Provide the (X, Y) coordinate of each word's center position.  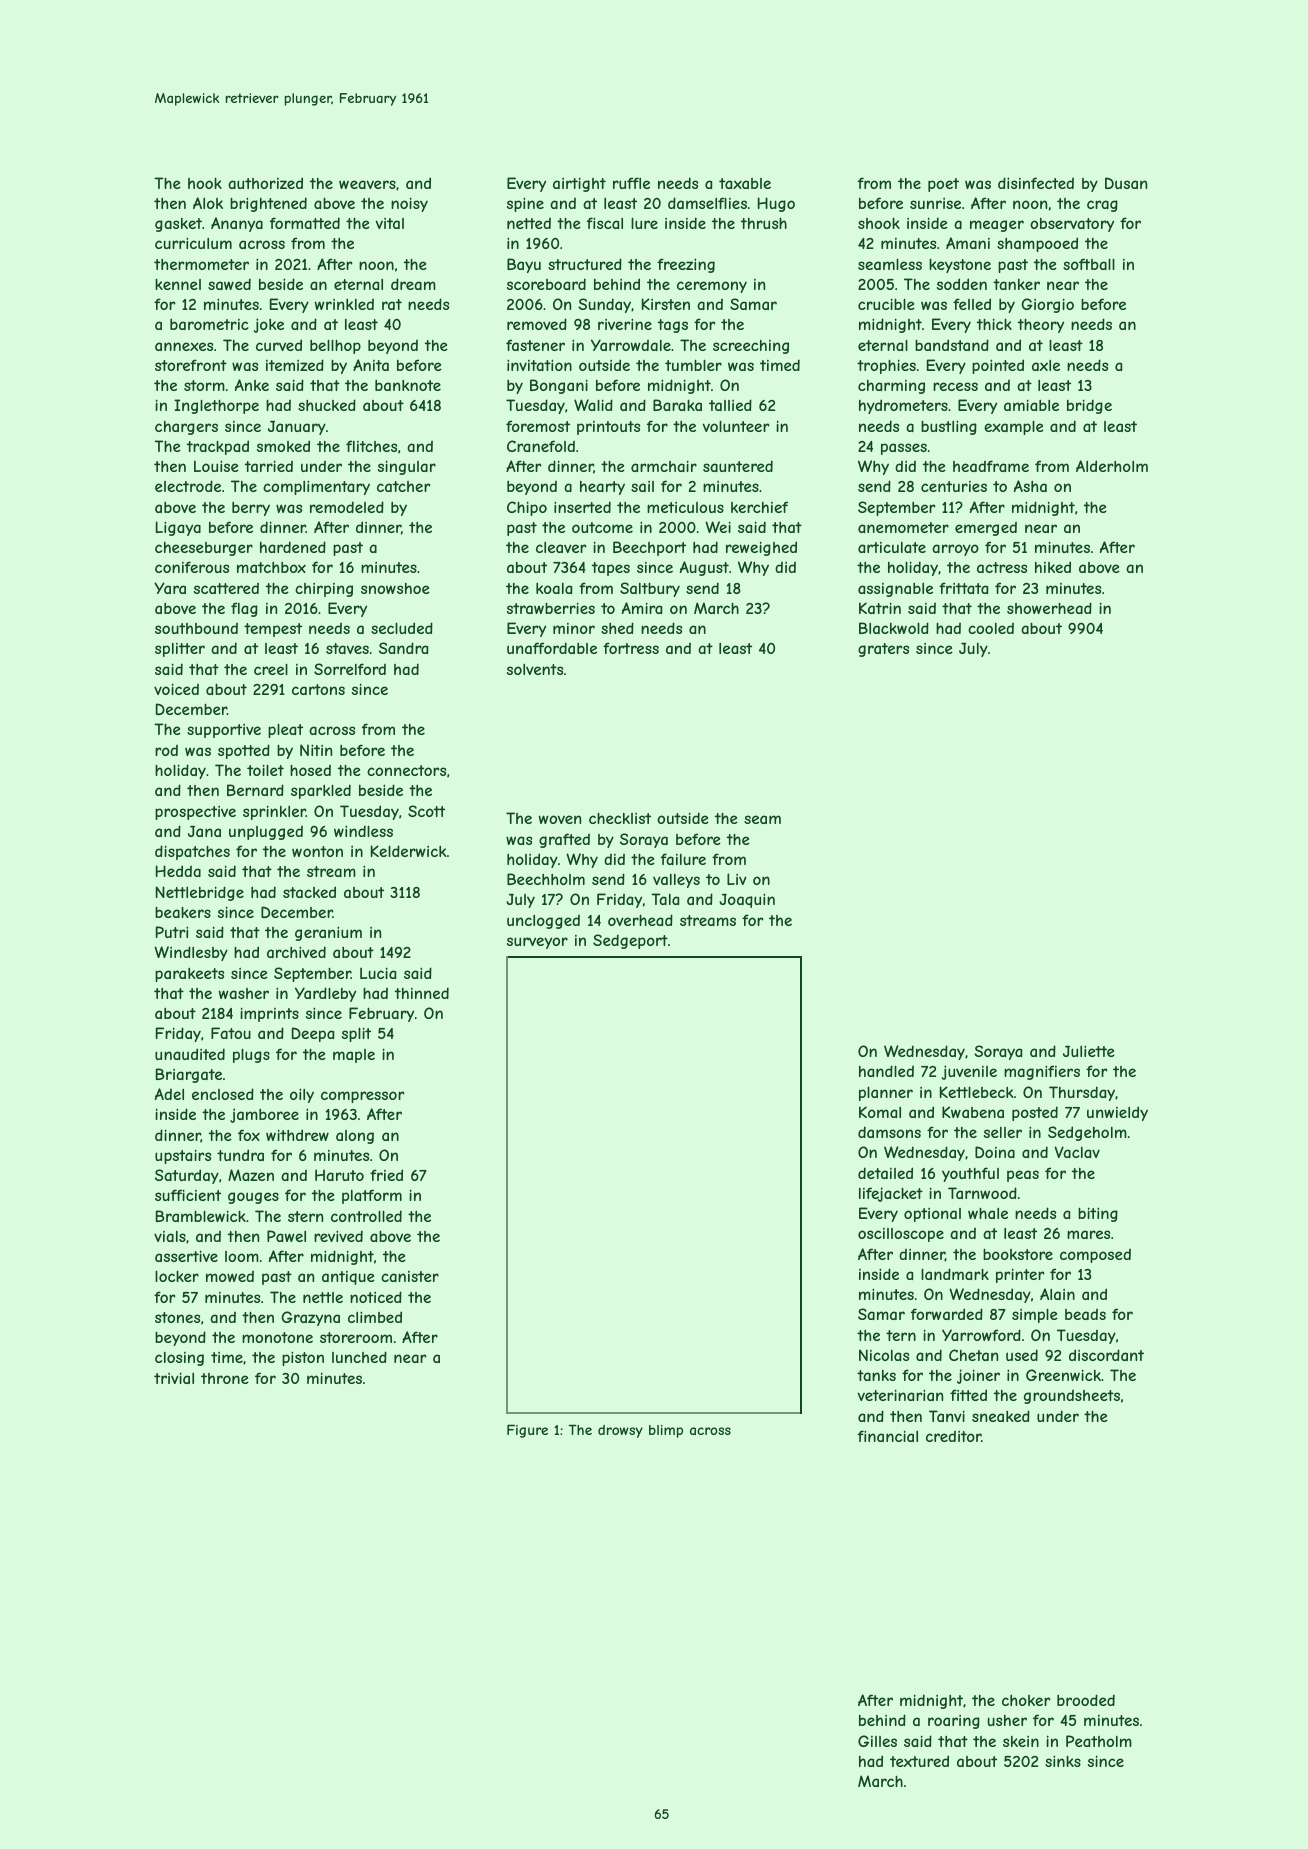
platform (372, 1196)
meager (997, 226)
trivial (174, 1378)
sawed (229, 284)
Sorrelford (350, 669)
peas (1023, 1176)
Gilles (877, 1741)
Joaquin (747, 900)
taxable (745, 183)
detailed (885, 1173)
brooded (1086, 1700)
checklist (620, 818)
